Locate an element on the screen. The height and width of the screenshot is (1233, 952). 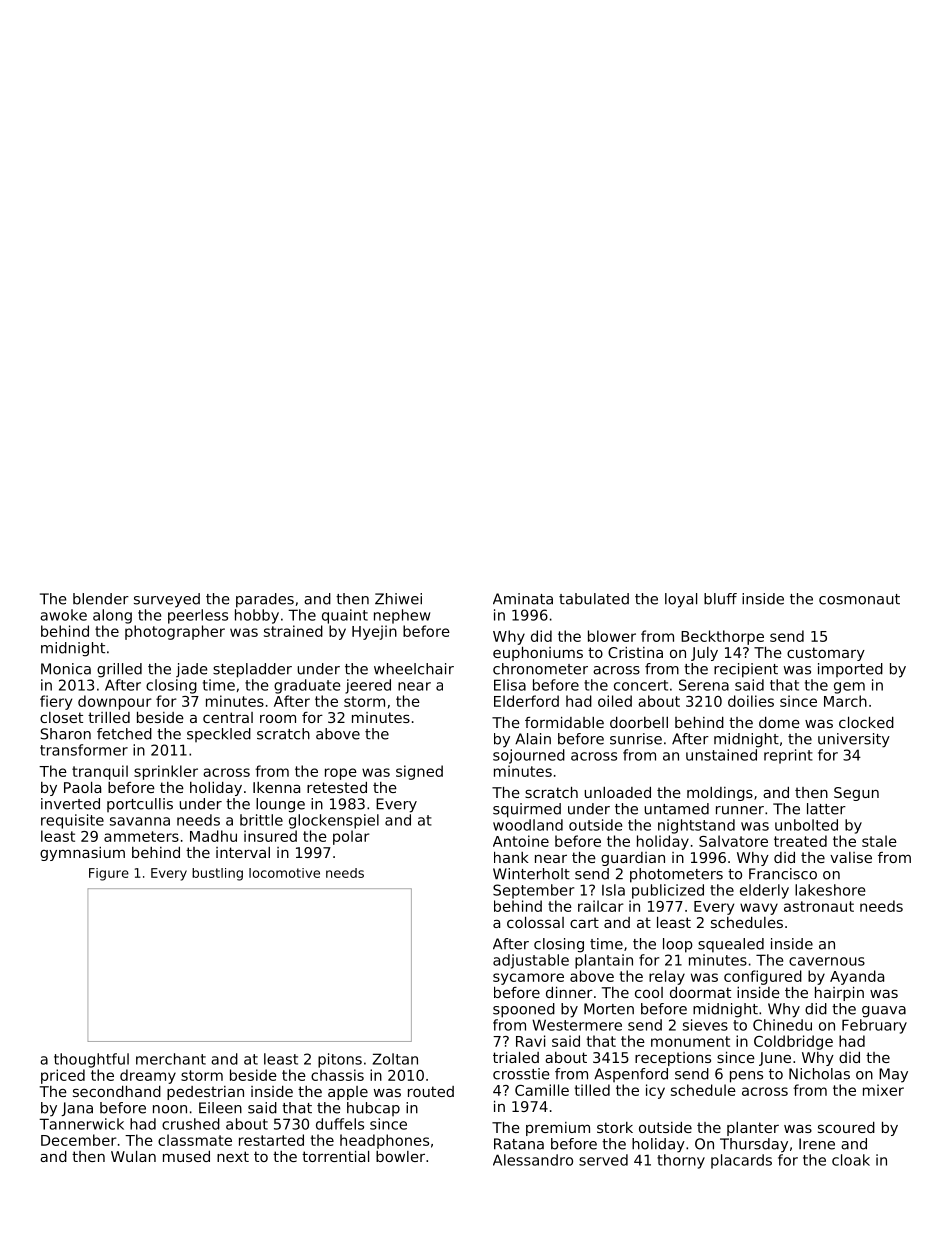
colossal is located at coordinates (535, 922).
